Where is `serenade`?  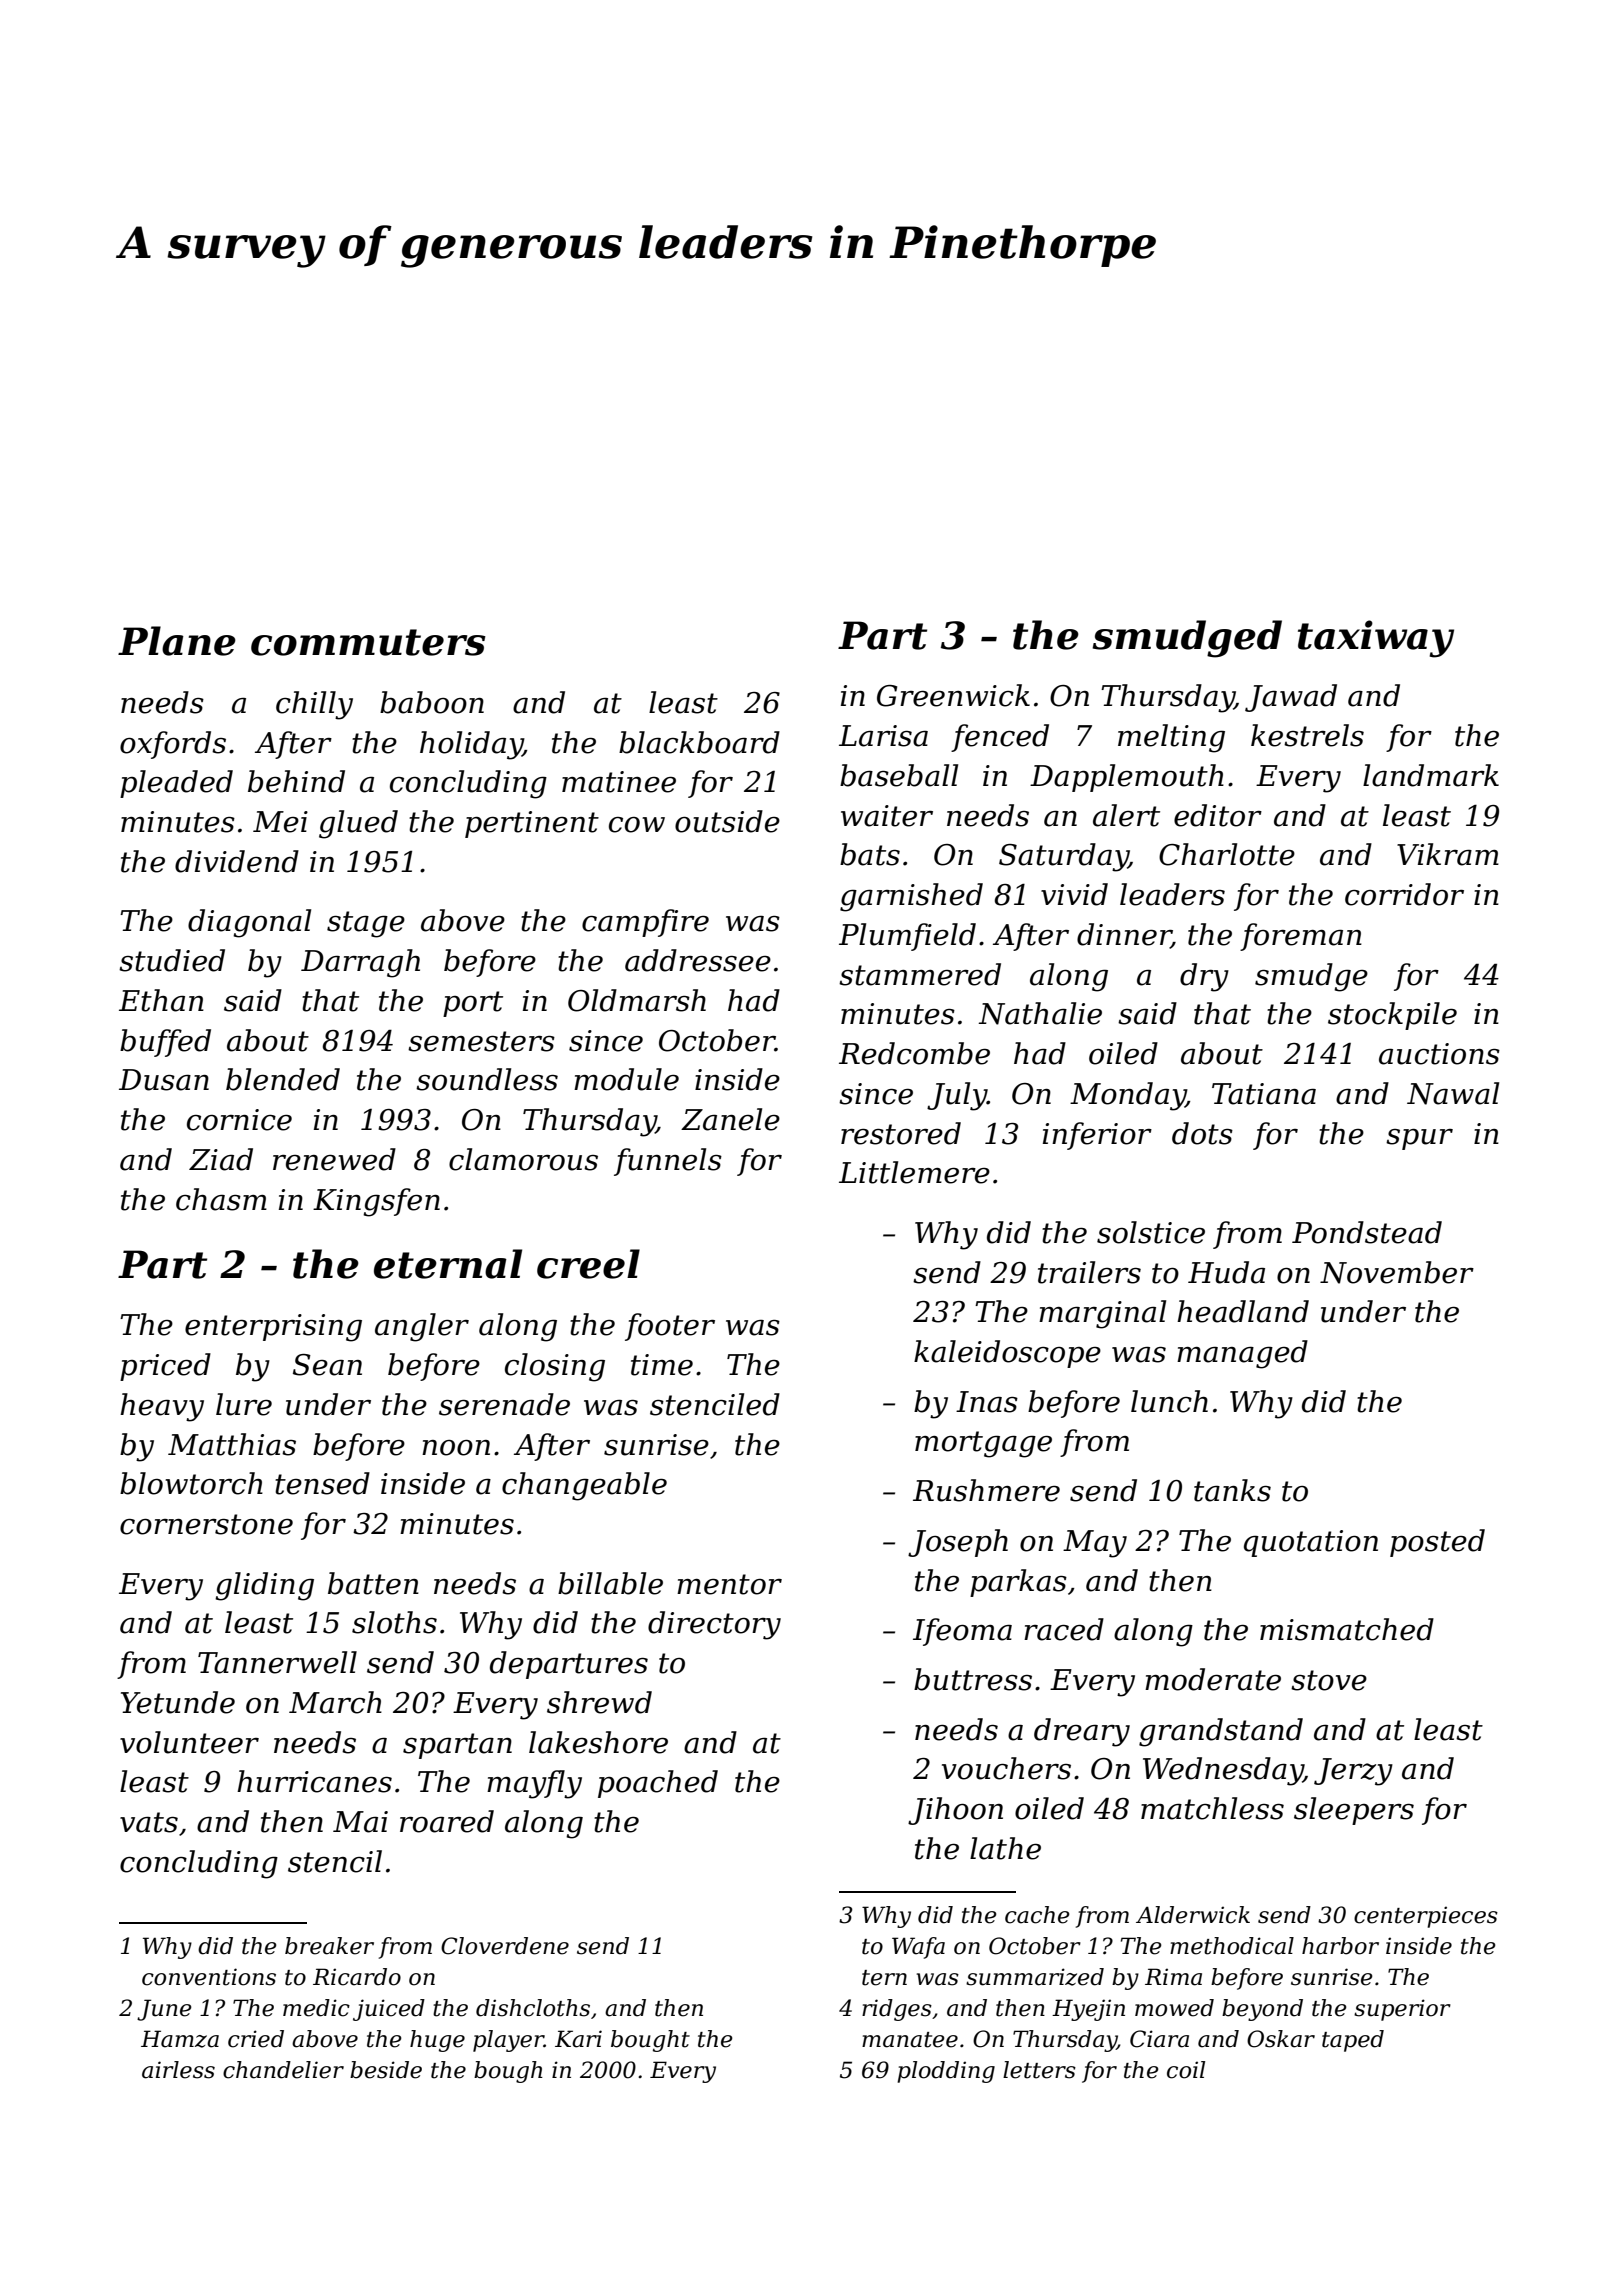
serenade is located at coordinates (504, 1404).
